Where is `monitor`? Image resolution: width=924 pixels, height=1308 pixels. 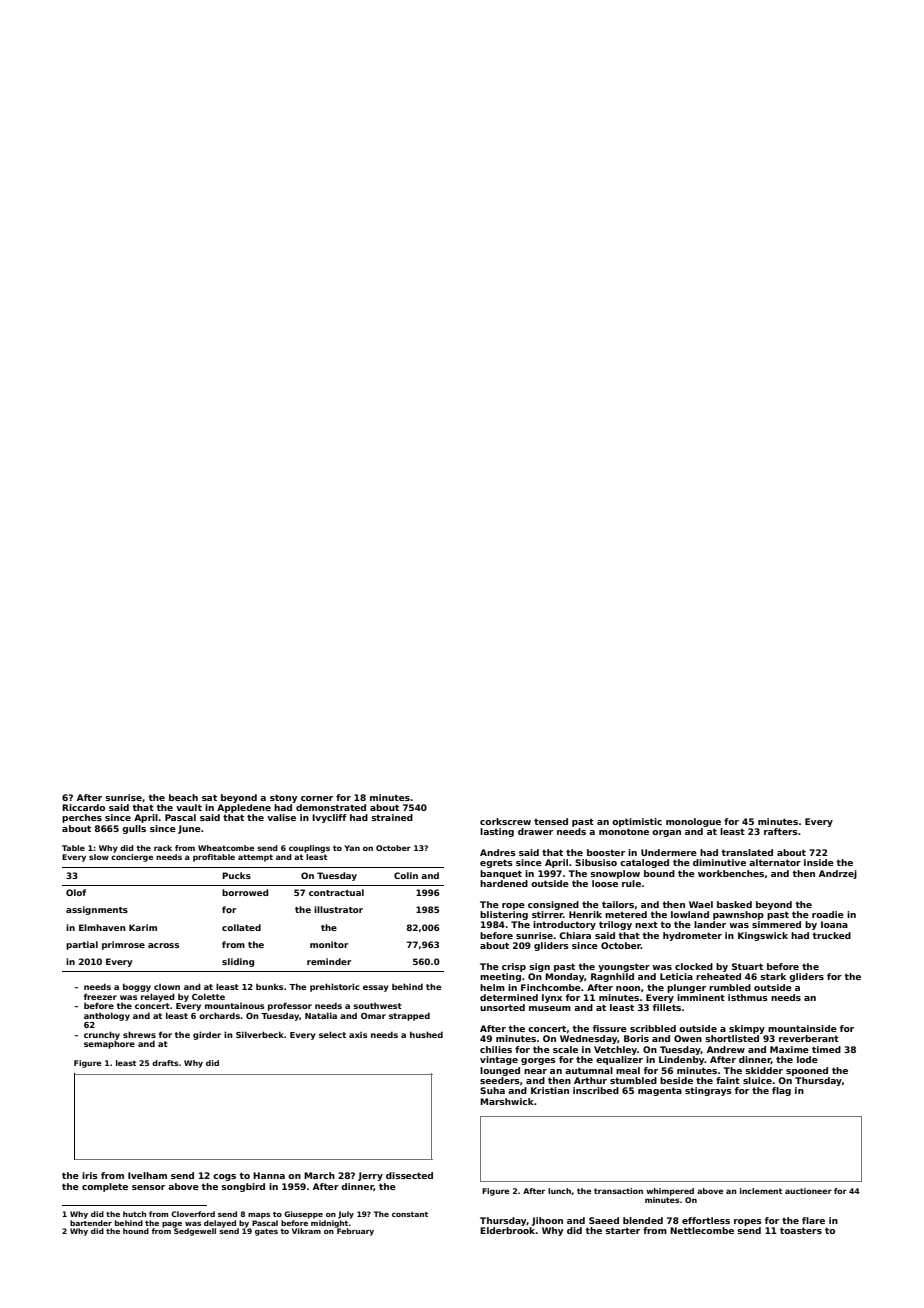 monitor is located at coordinates (329, 944).
